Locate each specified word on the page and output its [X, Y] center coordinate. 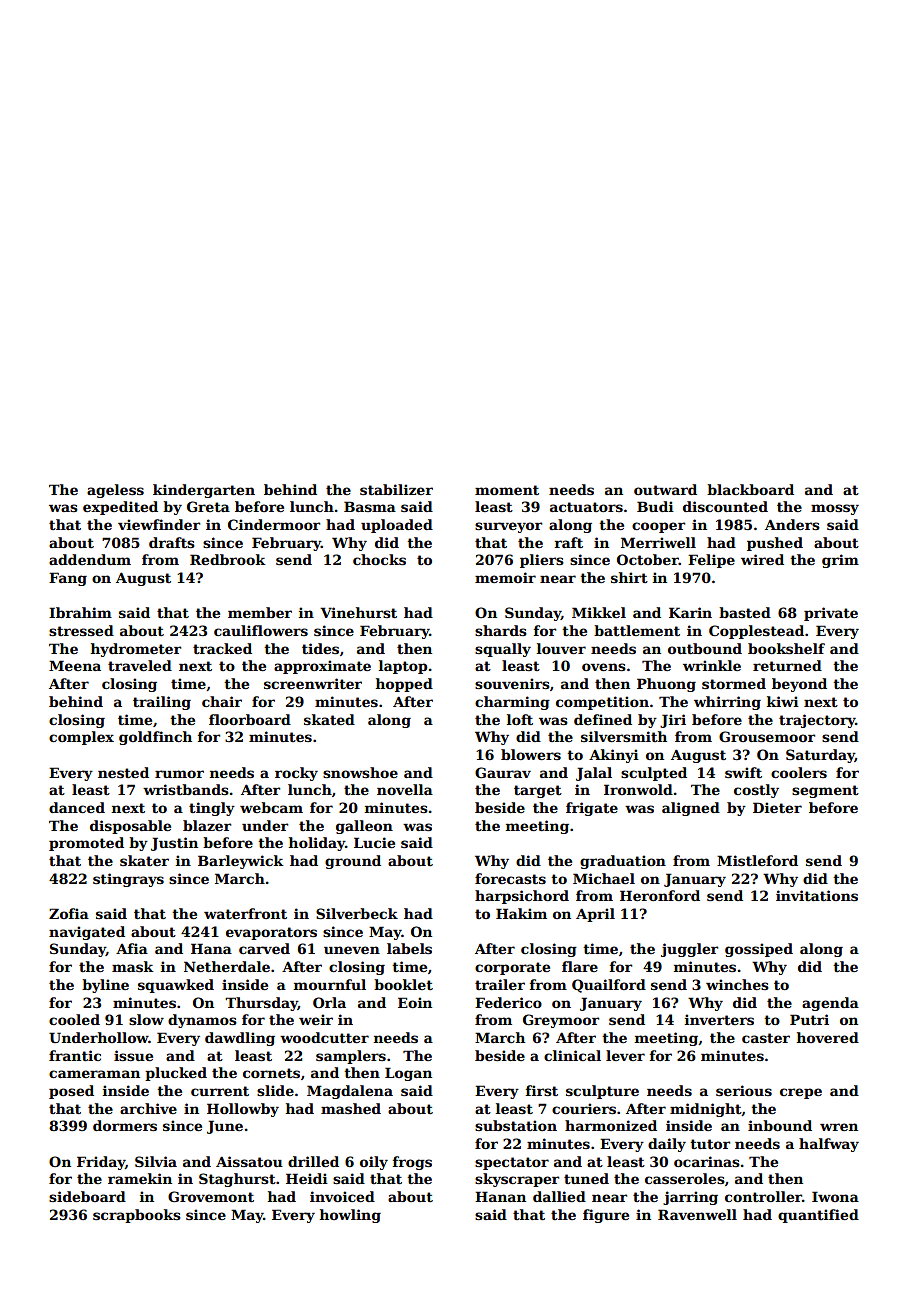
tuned [586, 1178]
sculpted [654, 774]
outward [665, 489]
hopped [404, 685]
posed [71, 1092]
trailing [162, 703]
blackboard [750, 489]
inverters [719, 1019]
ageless [115, 491]
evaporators [271, 933]
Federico [508, 1002]
